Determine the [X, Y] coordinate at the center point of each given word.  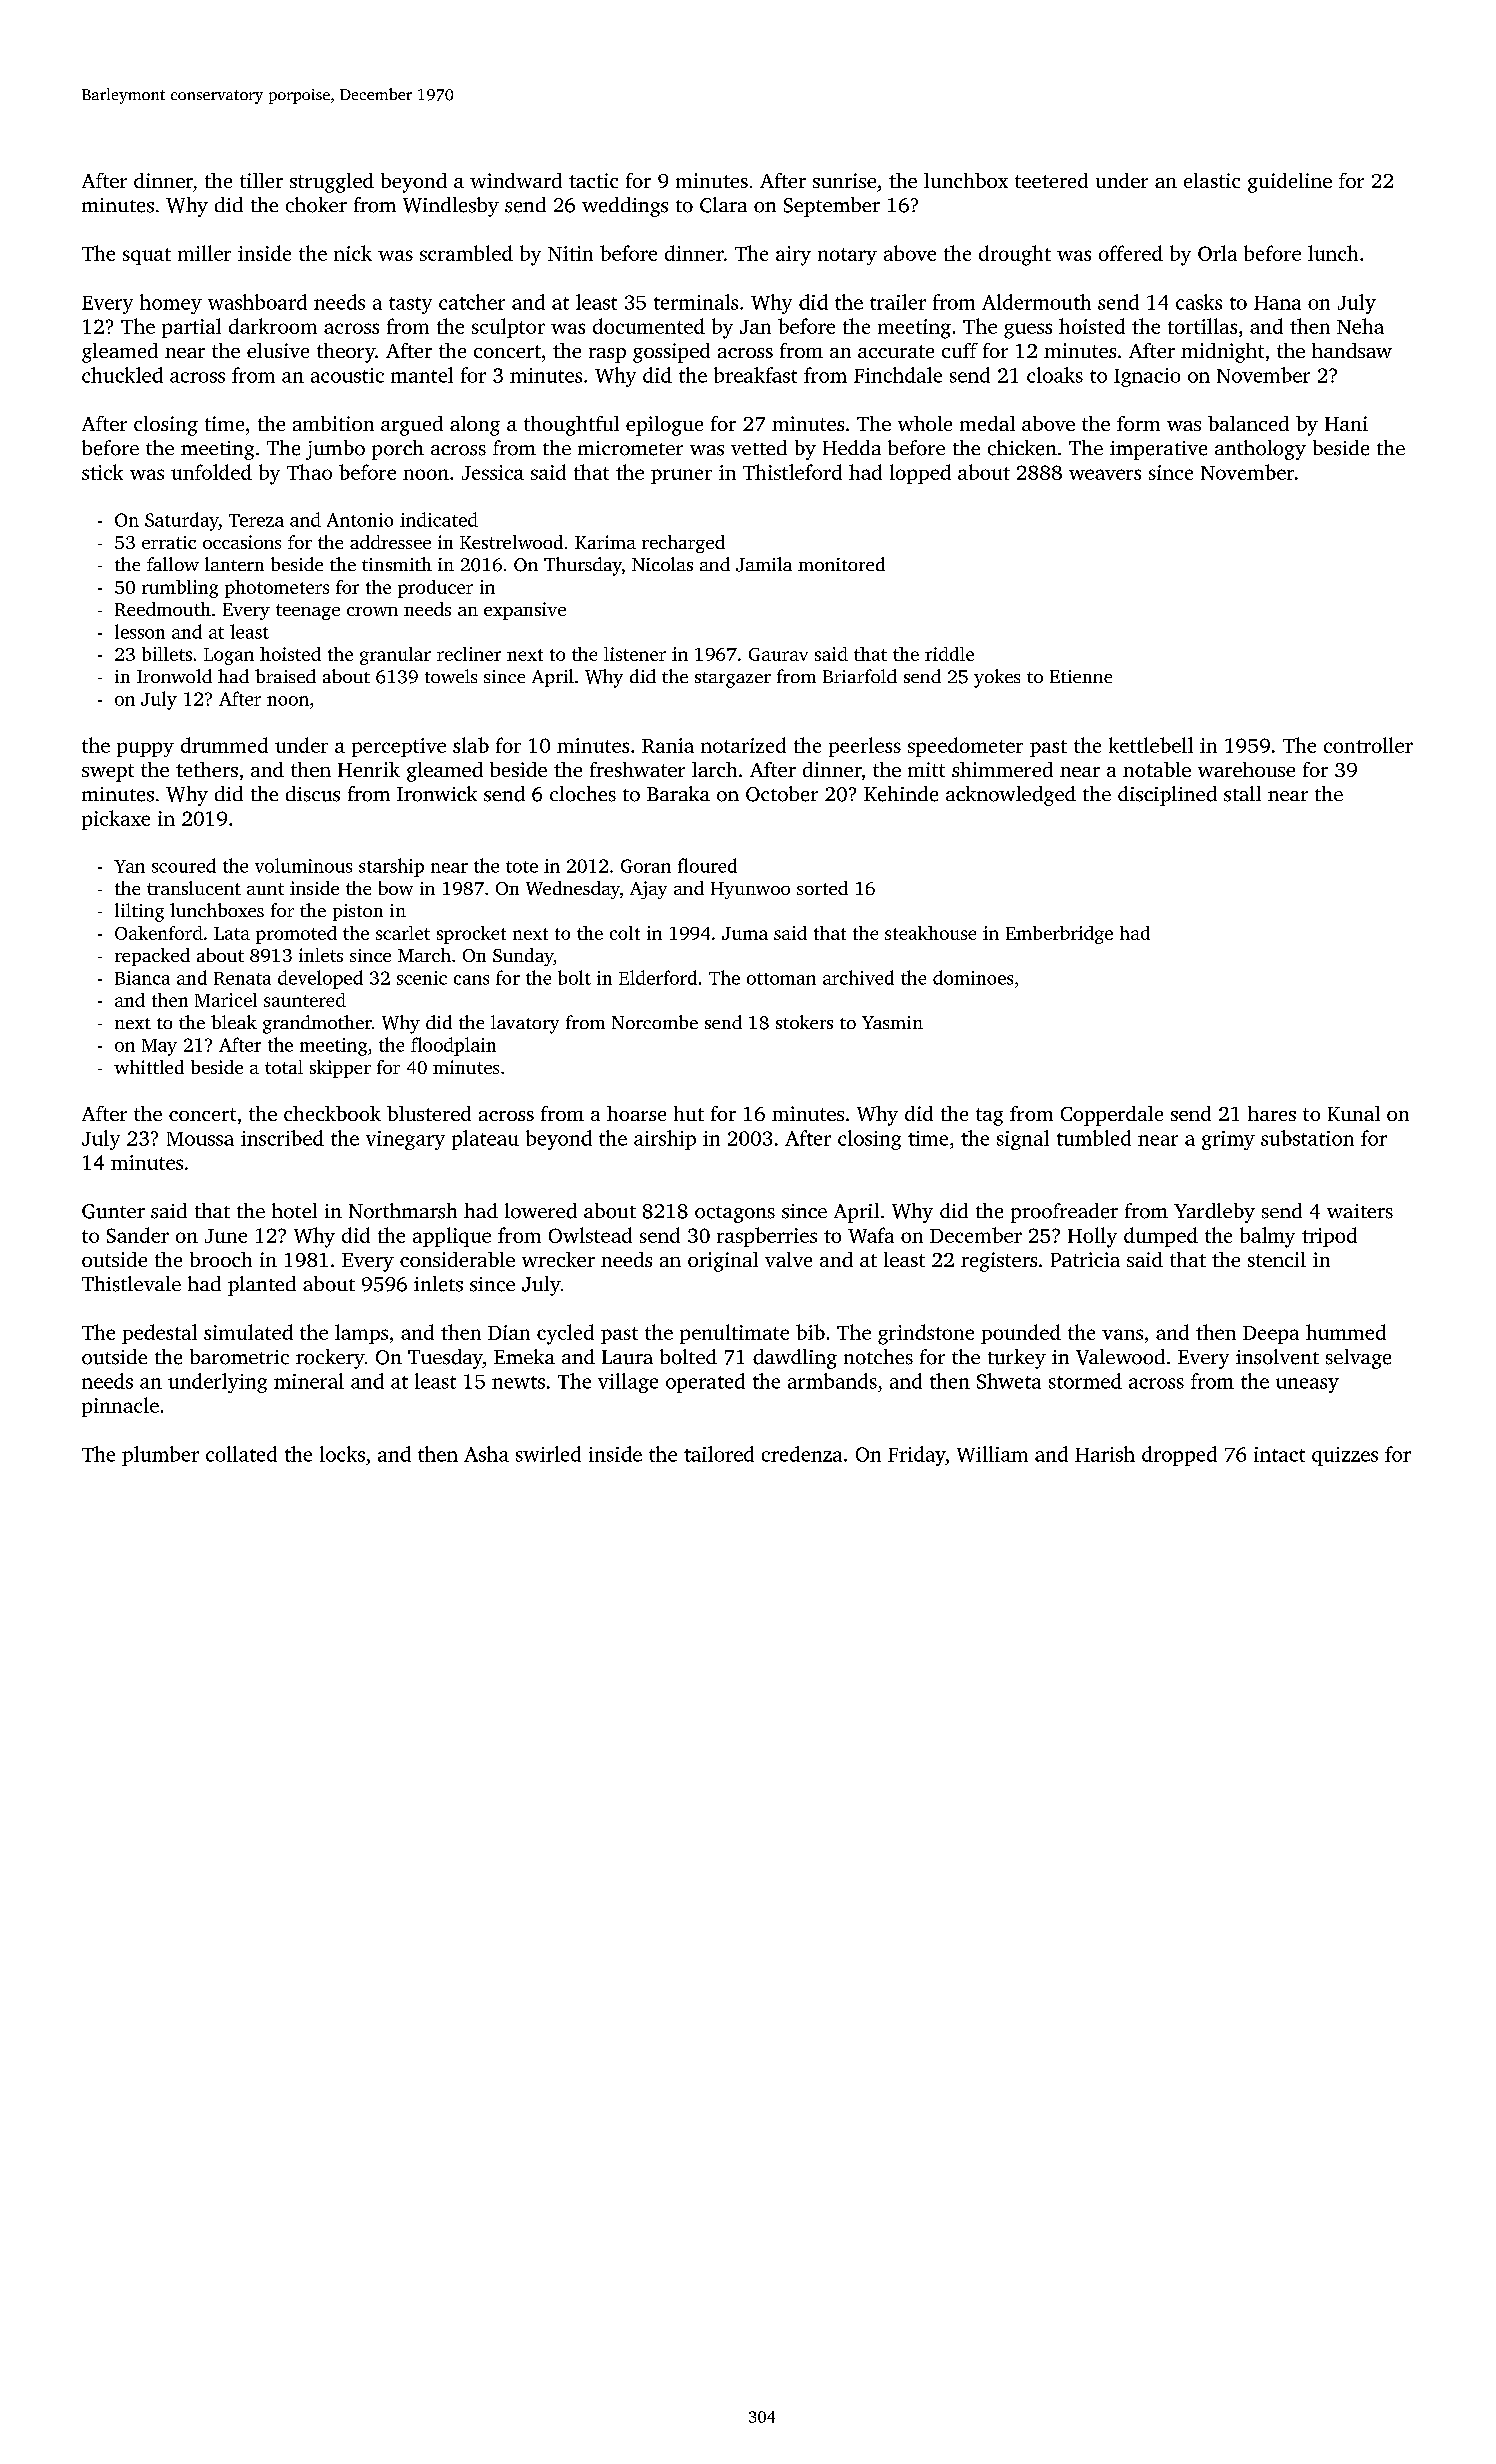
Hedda [852, 447]
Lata [232, 933]
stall [1242, 794]
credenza [802, 1454]
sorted [822, 888]
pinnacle [120, 1407]
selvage [1358, 1359]
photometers [277, 589]
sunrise [844, 180]
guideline [1290, 183]
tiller [261, 180]
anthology [1260, 450]
